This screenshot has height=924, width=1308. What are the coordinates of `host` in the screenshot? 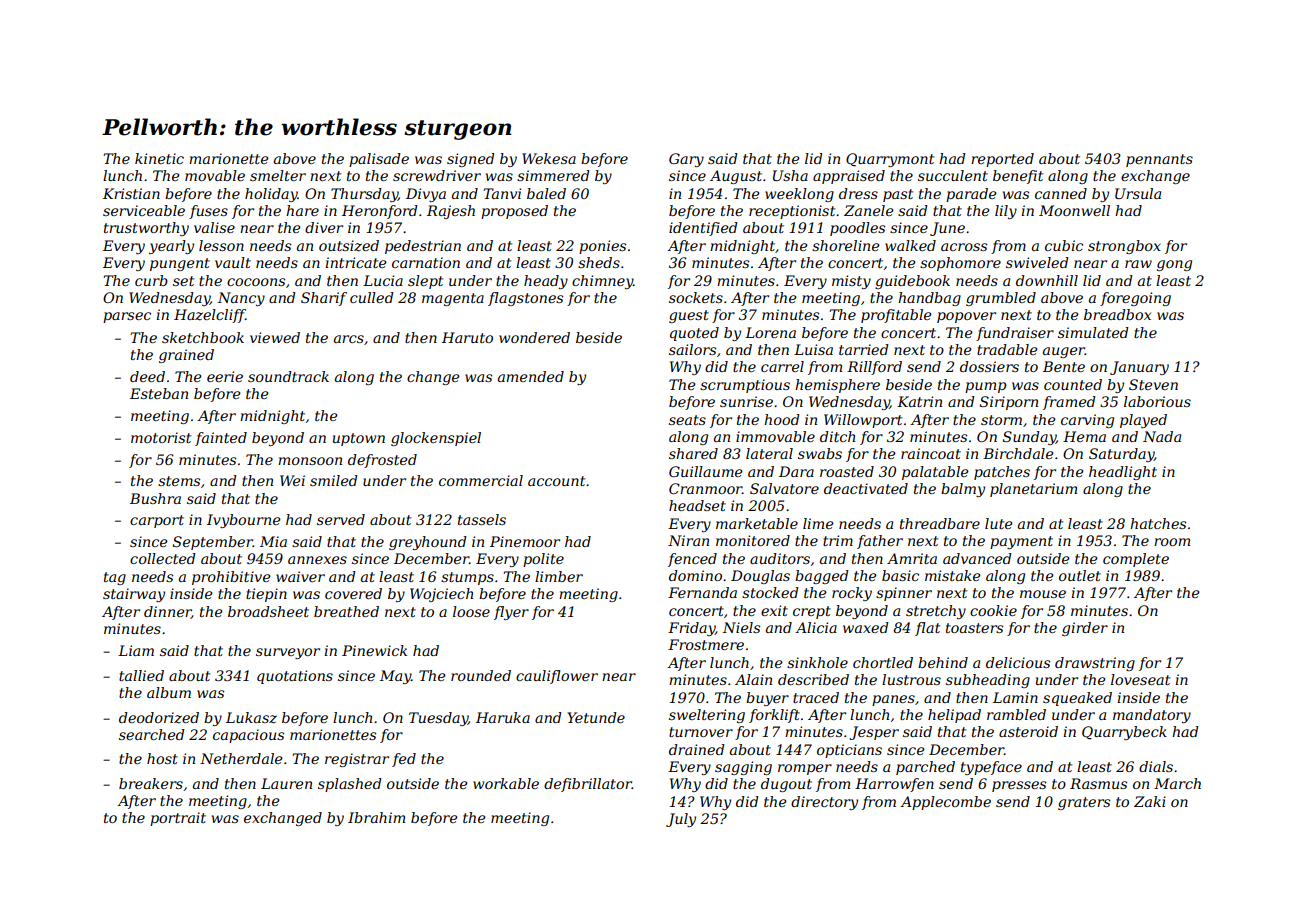 It's located at (162, 758).
